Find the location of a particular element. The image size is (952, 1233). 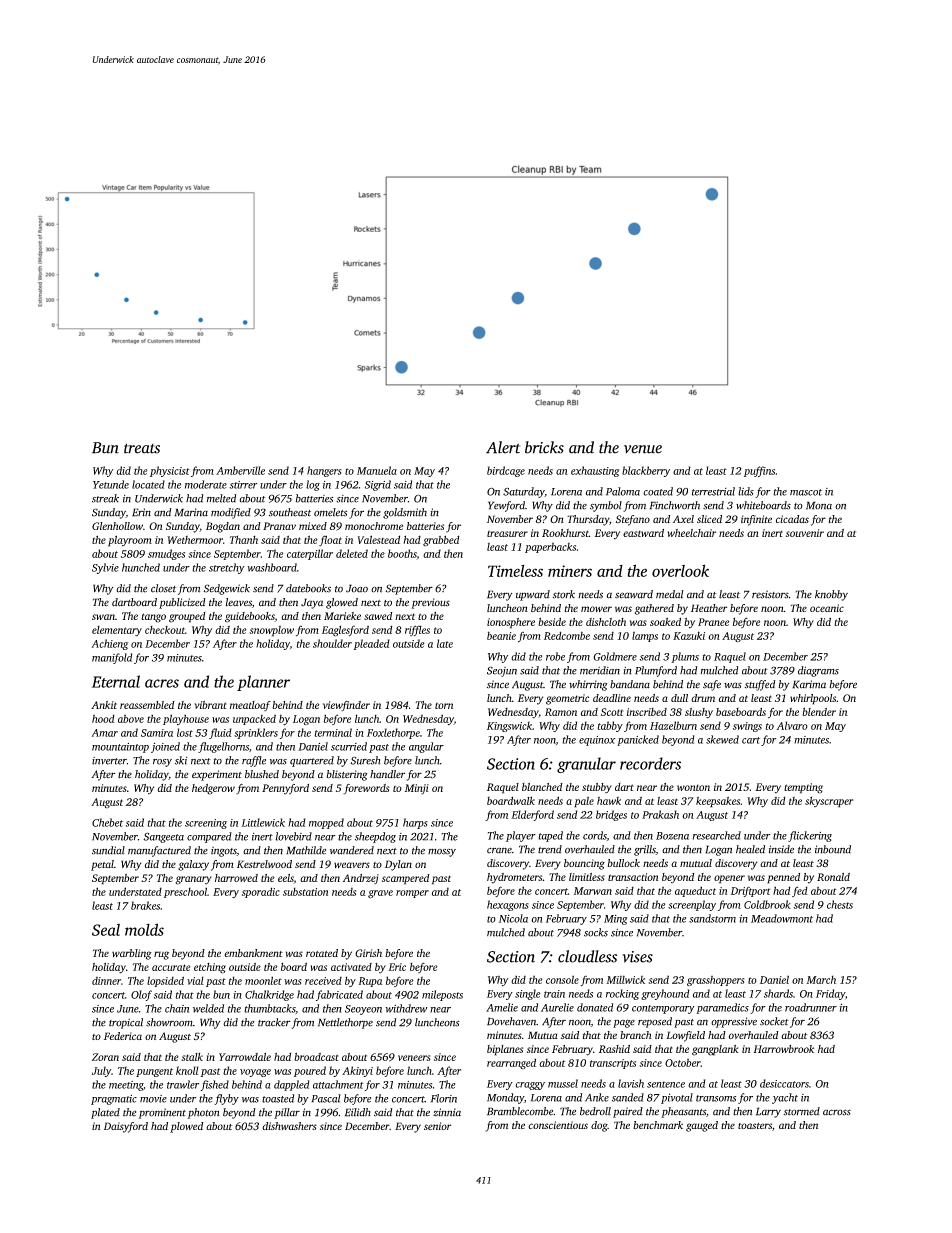

Amberville is located at coordinates (240, 470).
